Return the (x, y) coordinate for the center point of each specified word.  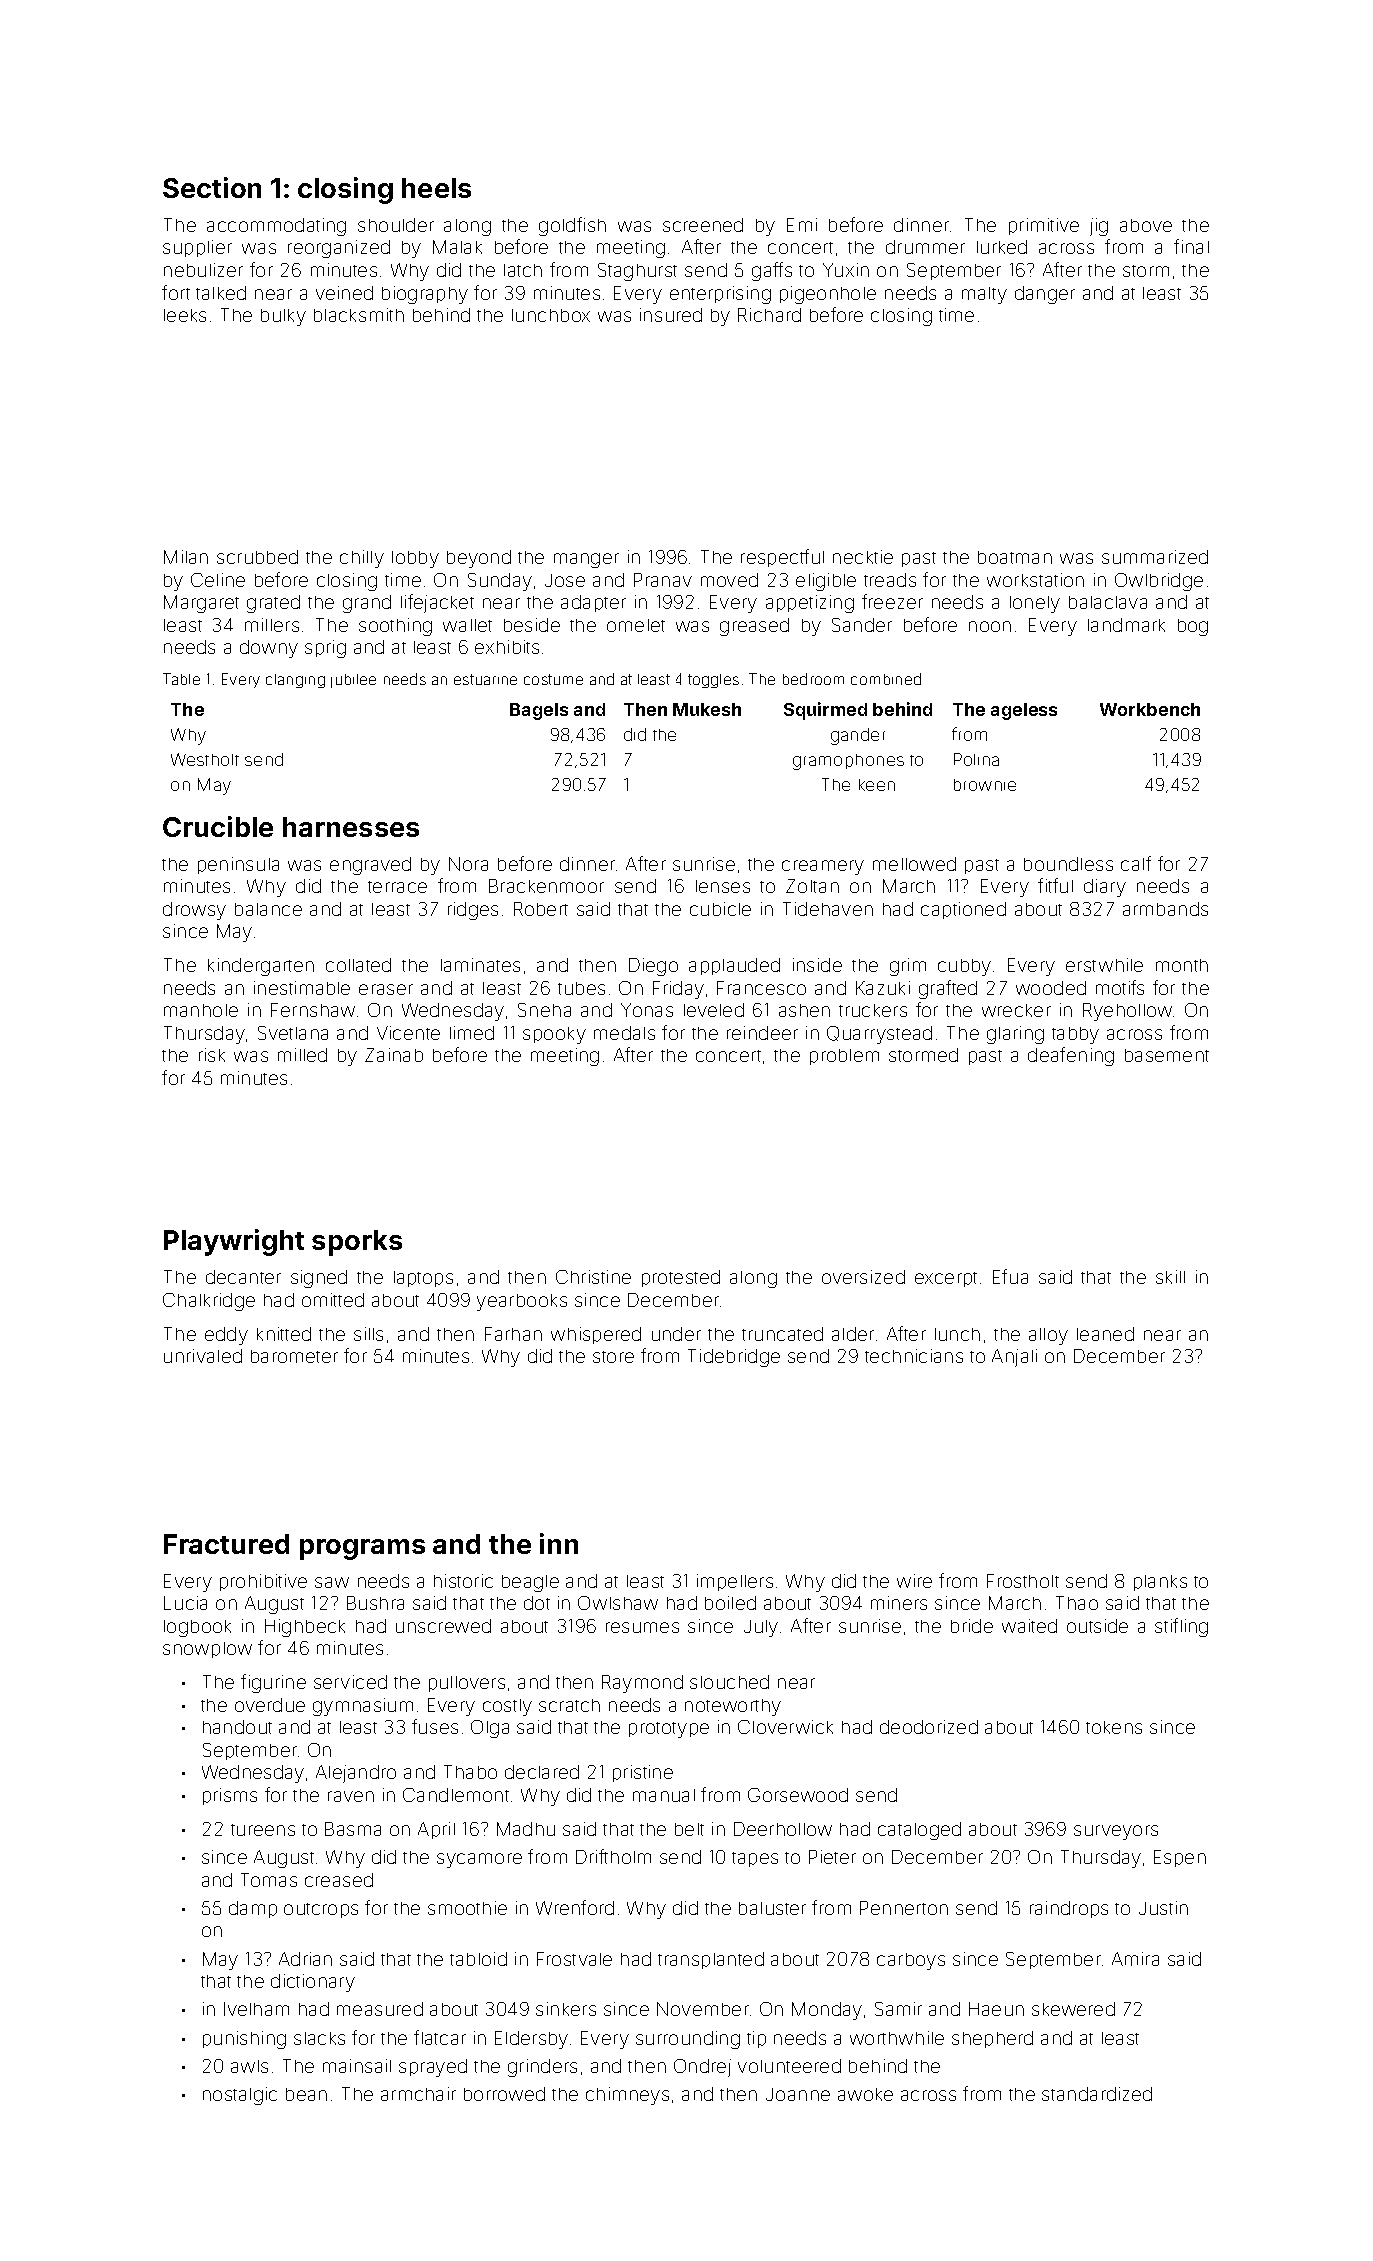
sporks (357, 1243)
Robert (541, 909)
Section (212, 187)
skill (1170, 1277)
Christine (593, 1277)
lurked (1002, 247)
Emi (802, 225)
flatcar (440, 2037)
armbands (1165, 909)
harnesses (351, 827)
